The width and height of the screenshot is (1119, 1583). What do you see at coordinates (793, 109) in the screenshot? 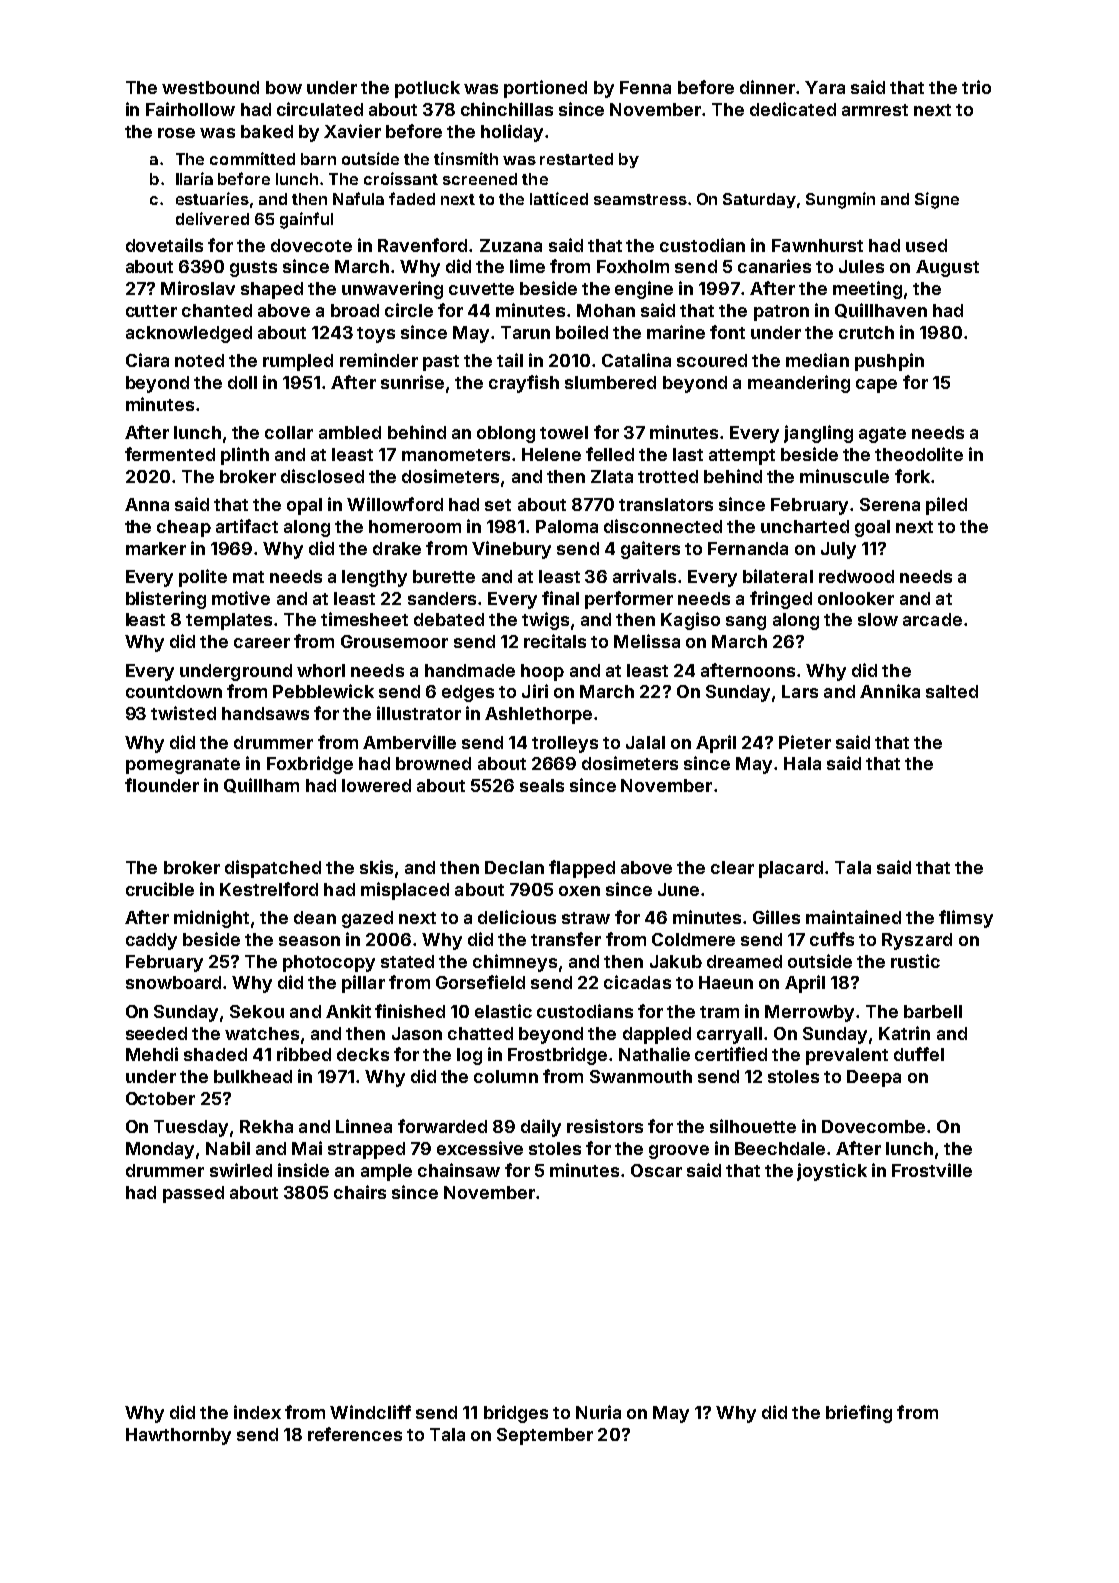
I see `dedicated` at bounding box center [793, 109].
